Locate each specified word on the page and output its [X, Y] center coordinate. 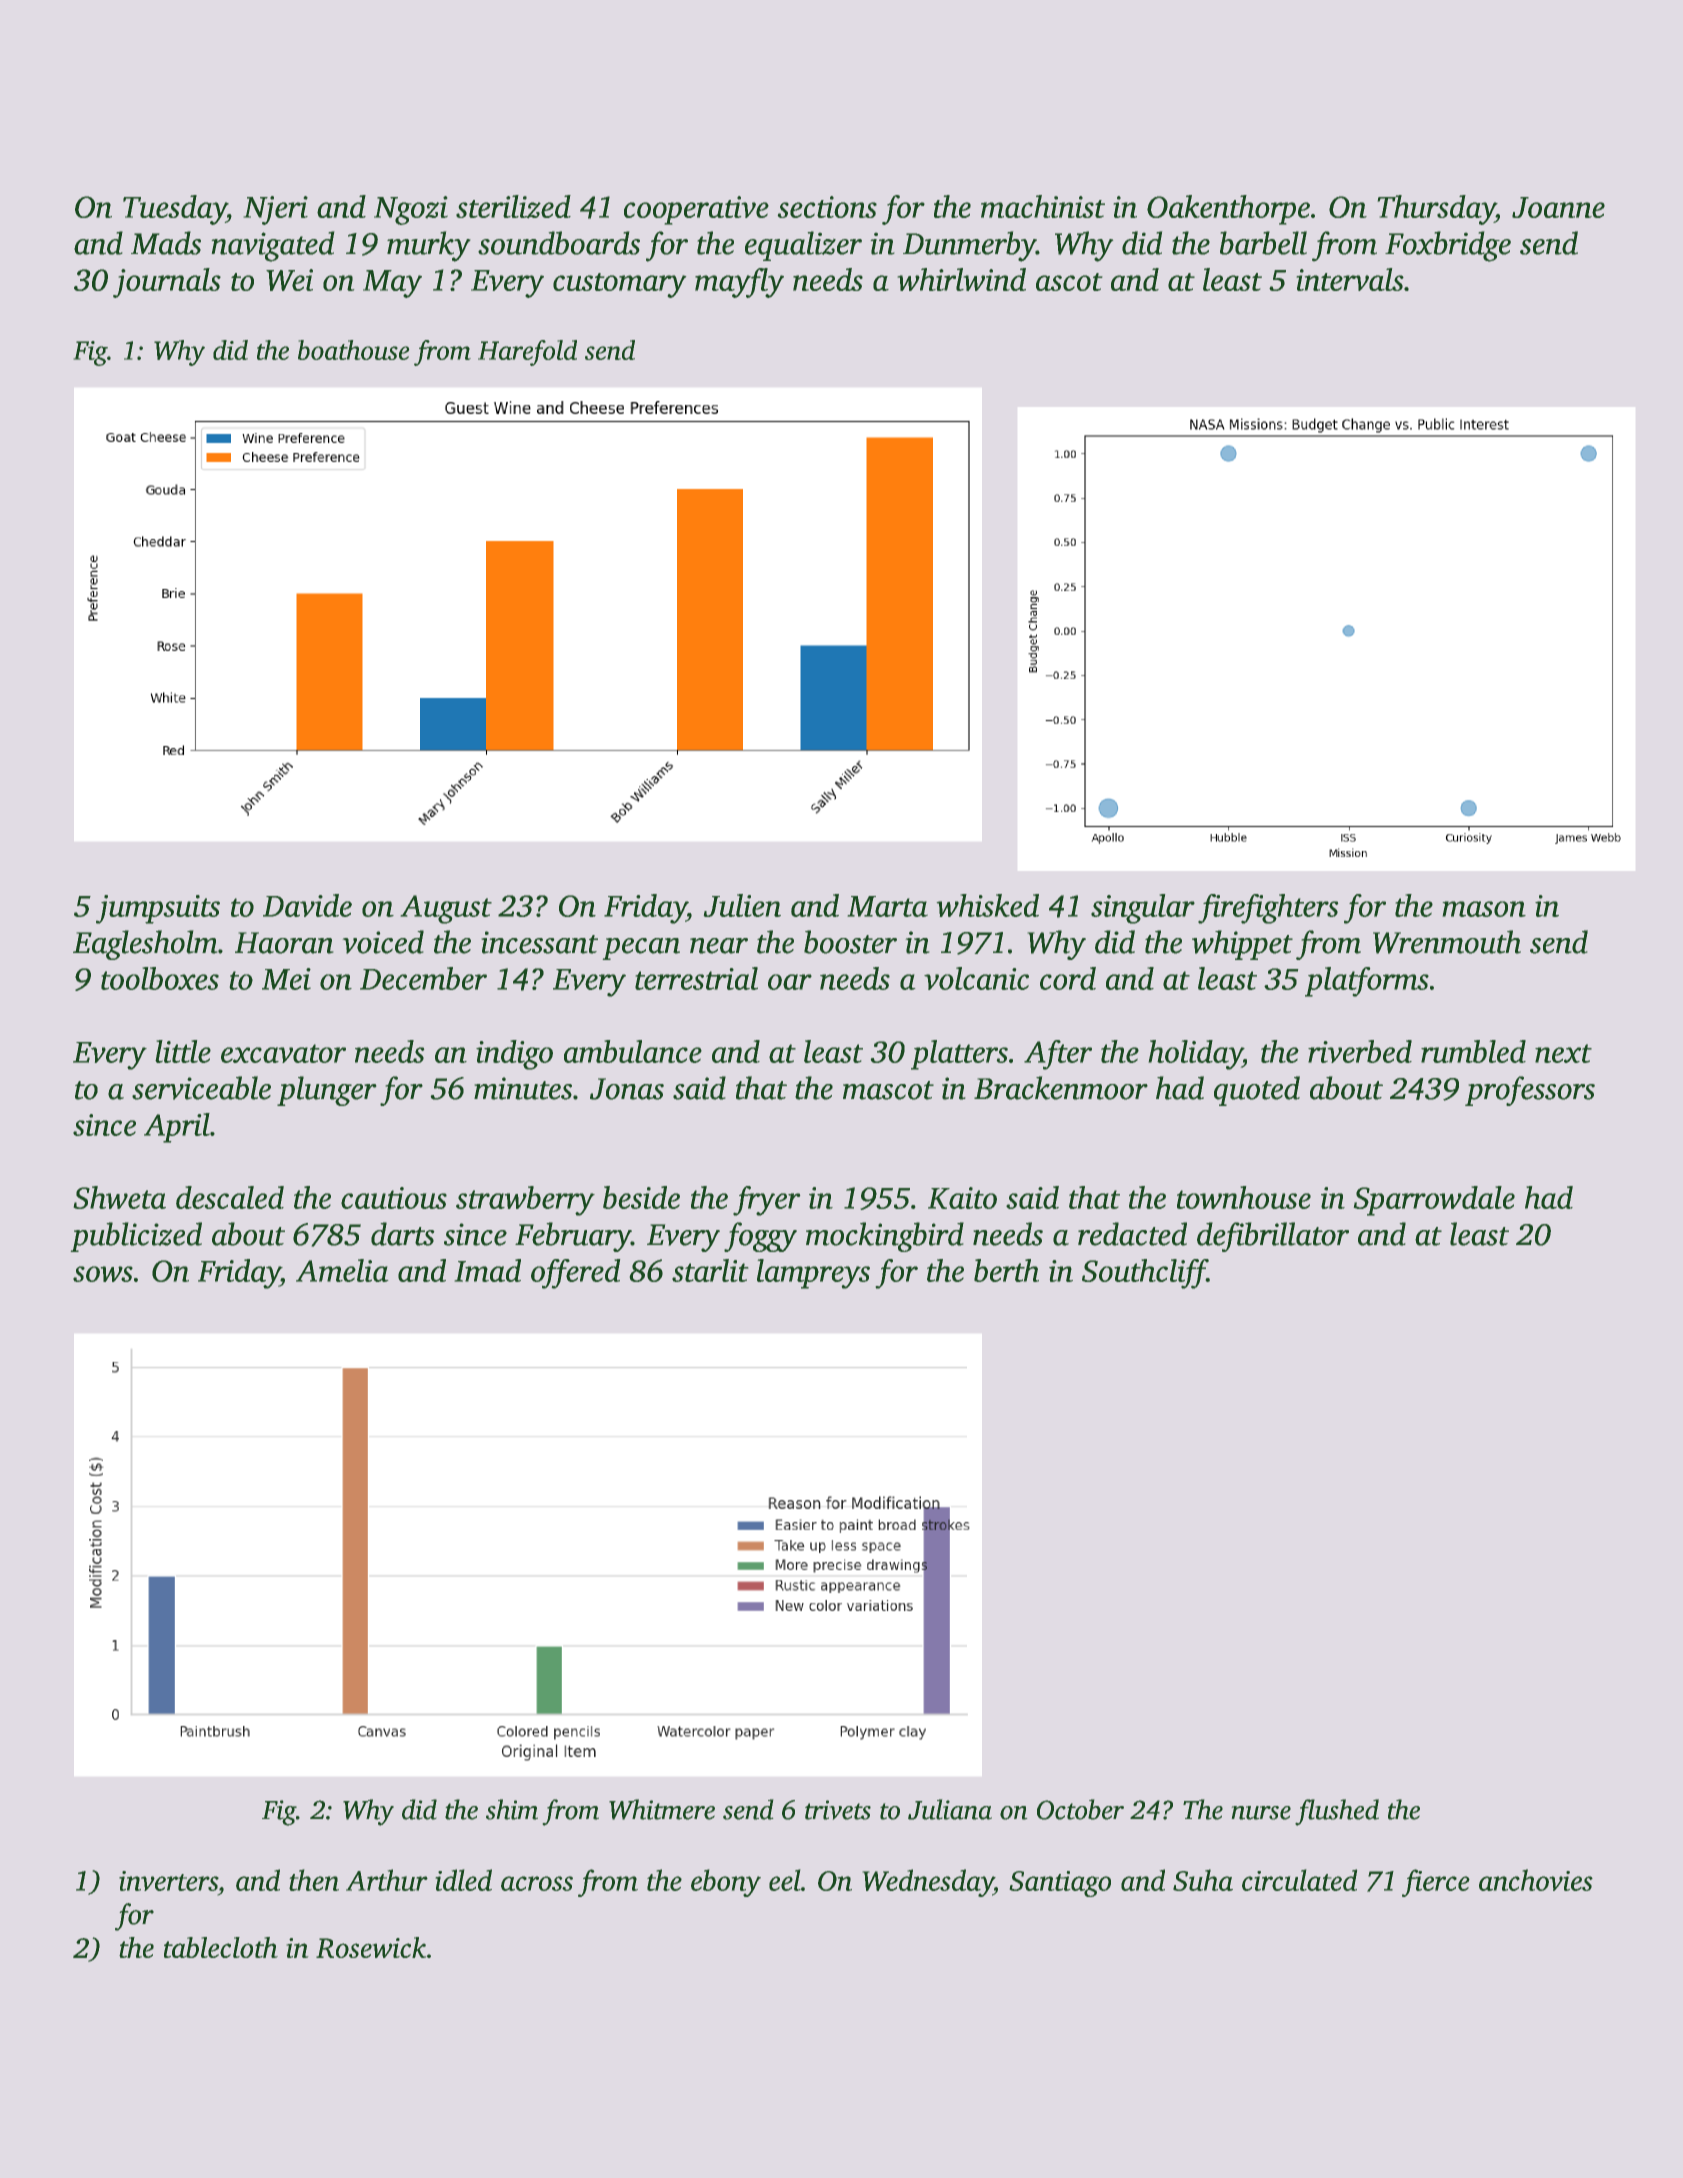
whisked [987, 905]
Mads [166, 243]
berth [1006, 1270]
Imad [487, 1270]
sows [103, 1274]
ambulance [633, 1051]
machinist [1043, 206]
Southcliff [1144, 1274]
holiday [1195, 1055]
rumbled [1473, 1051]
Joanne [1558, 207]
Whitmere [662, 1809]
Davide [307, 905]
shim [512, 1809]
